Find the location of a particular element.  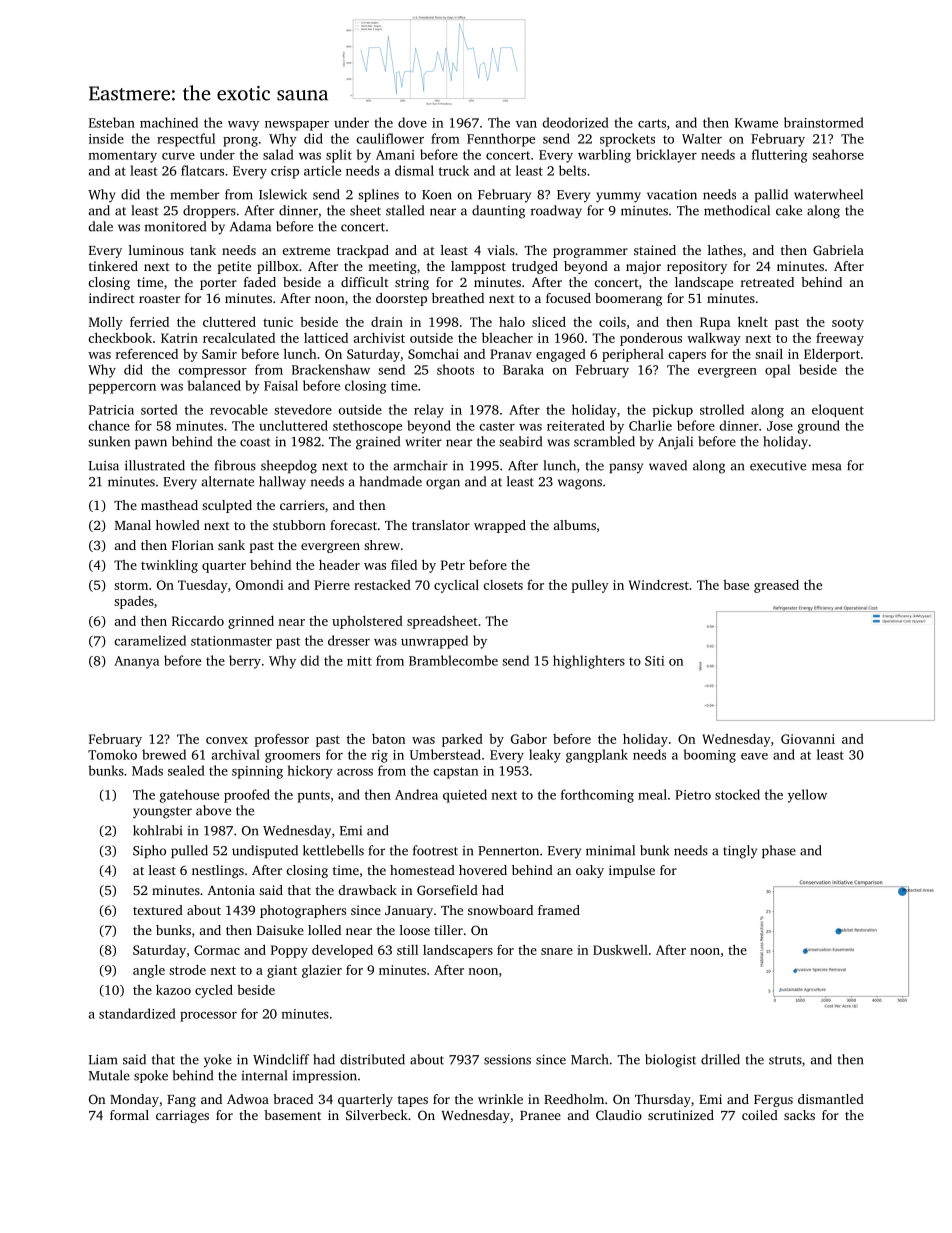

Mads is located at coordinates (147, 770).
